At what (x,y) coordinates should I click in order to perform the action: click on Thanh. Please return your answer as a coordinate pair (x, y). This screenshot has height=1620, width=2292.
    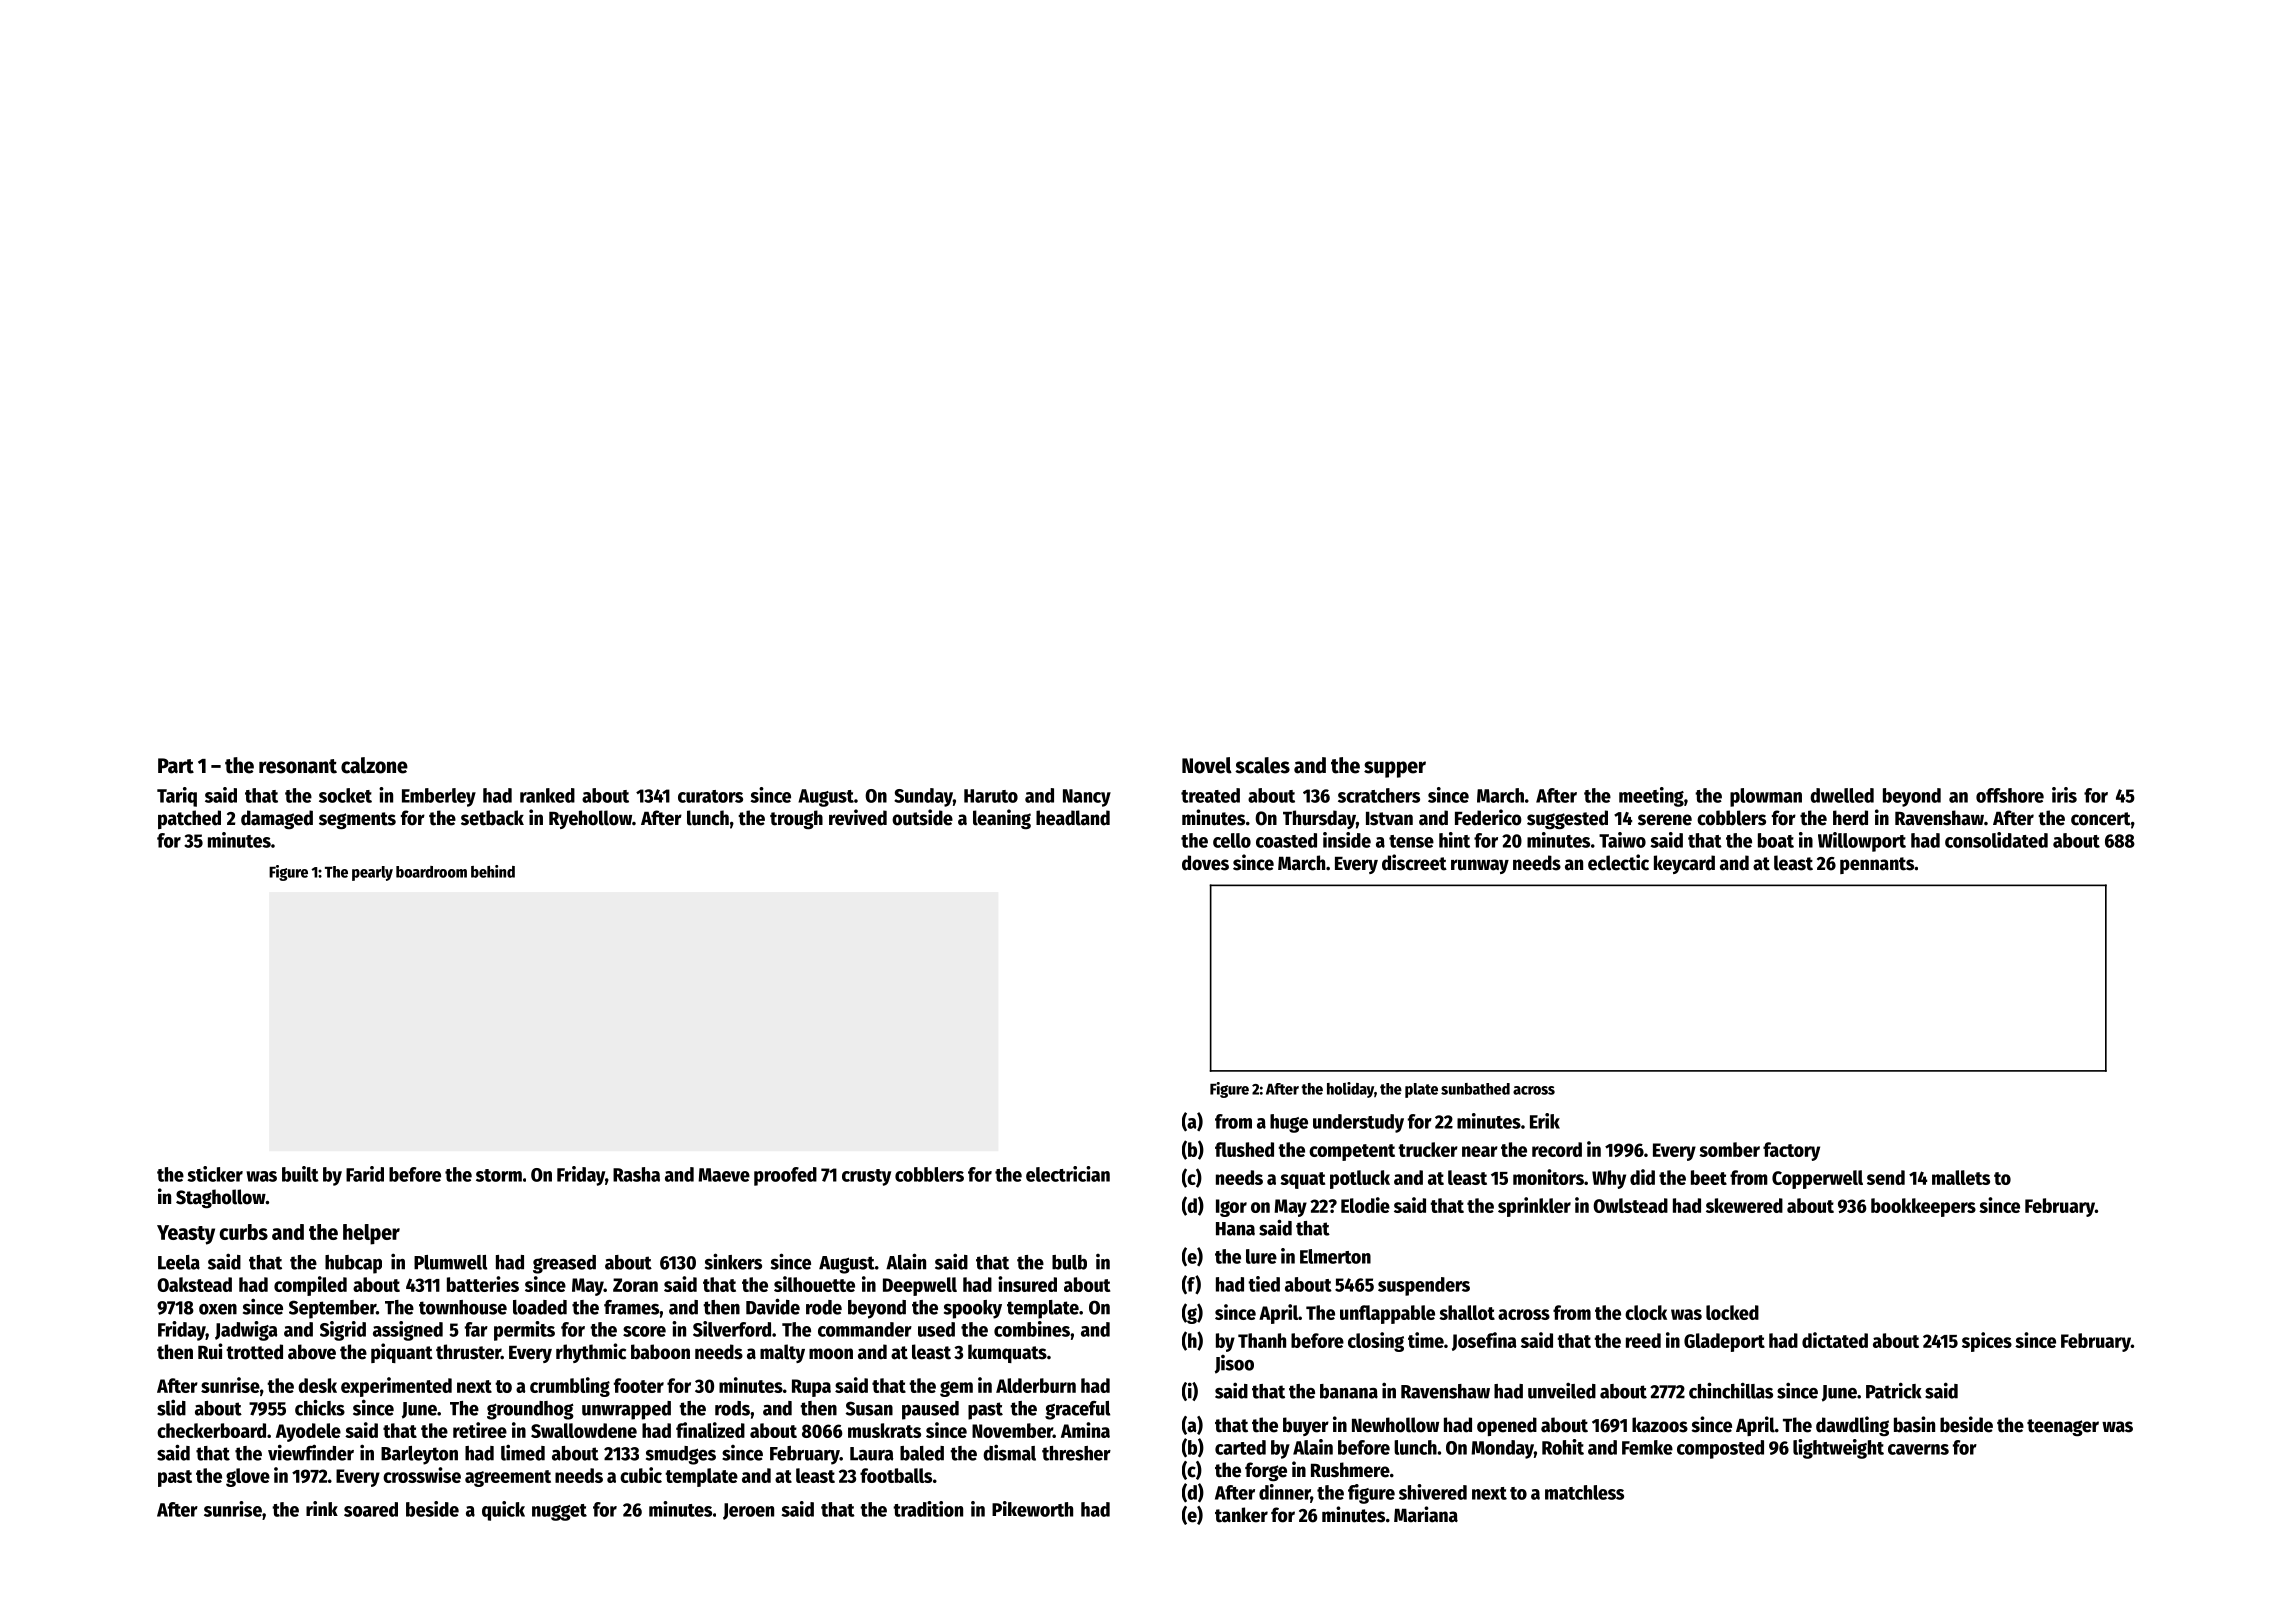
    Looking at the image, I should click on (1262, 1340).
